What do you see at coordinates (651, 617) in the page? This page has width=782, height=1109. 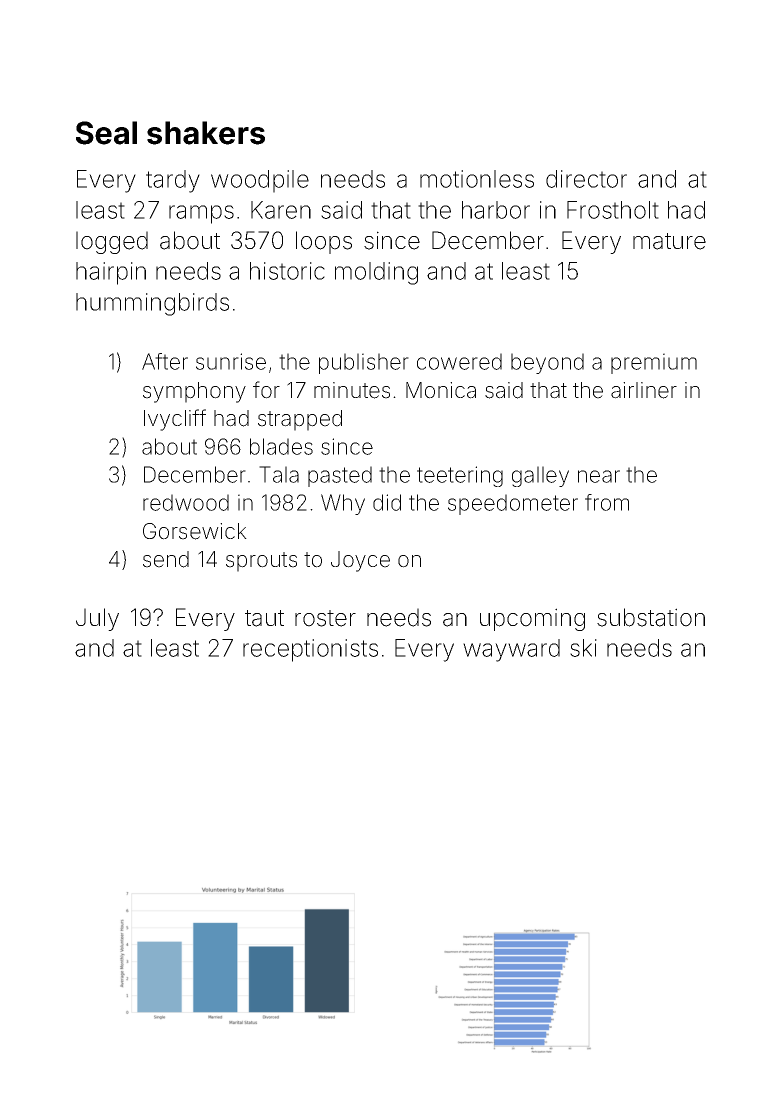 I see `substation` at bounding box center [651, 617].
